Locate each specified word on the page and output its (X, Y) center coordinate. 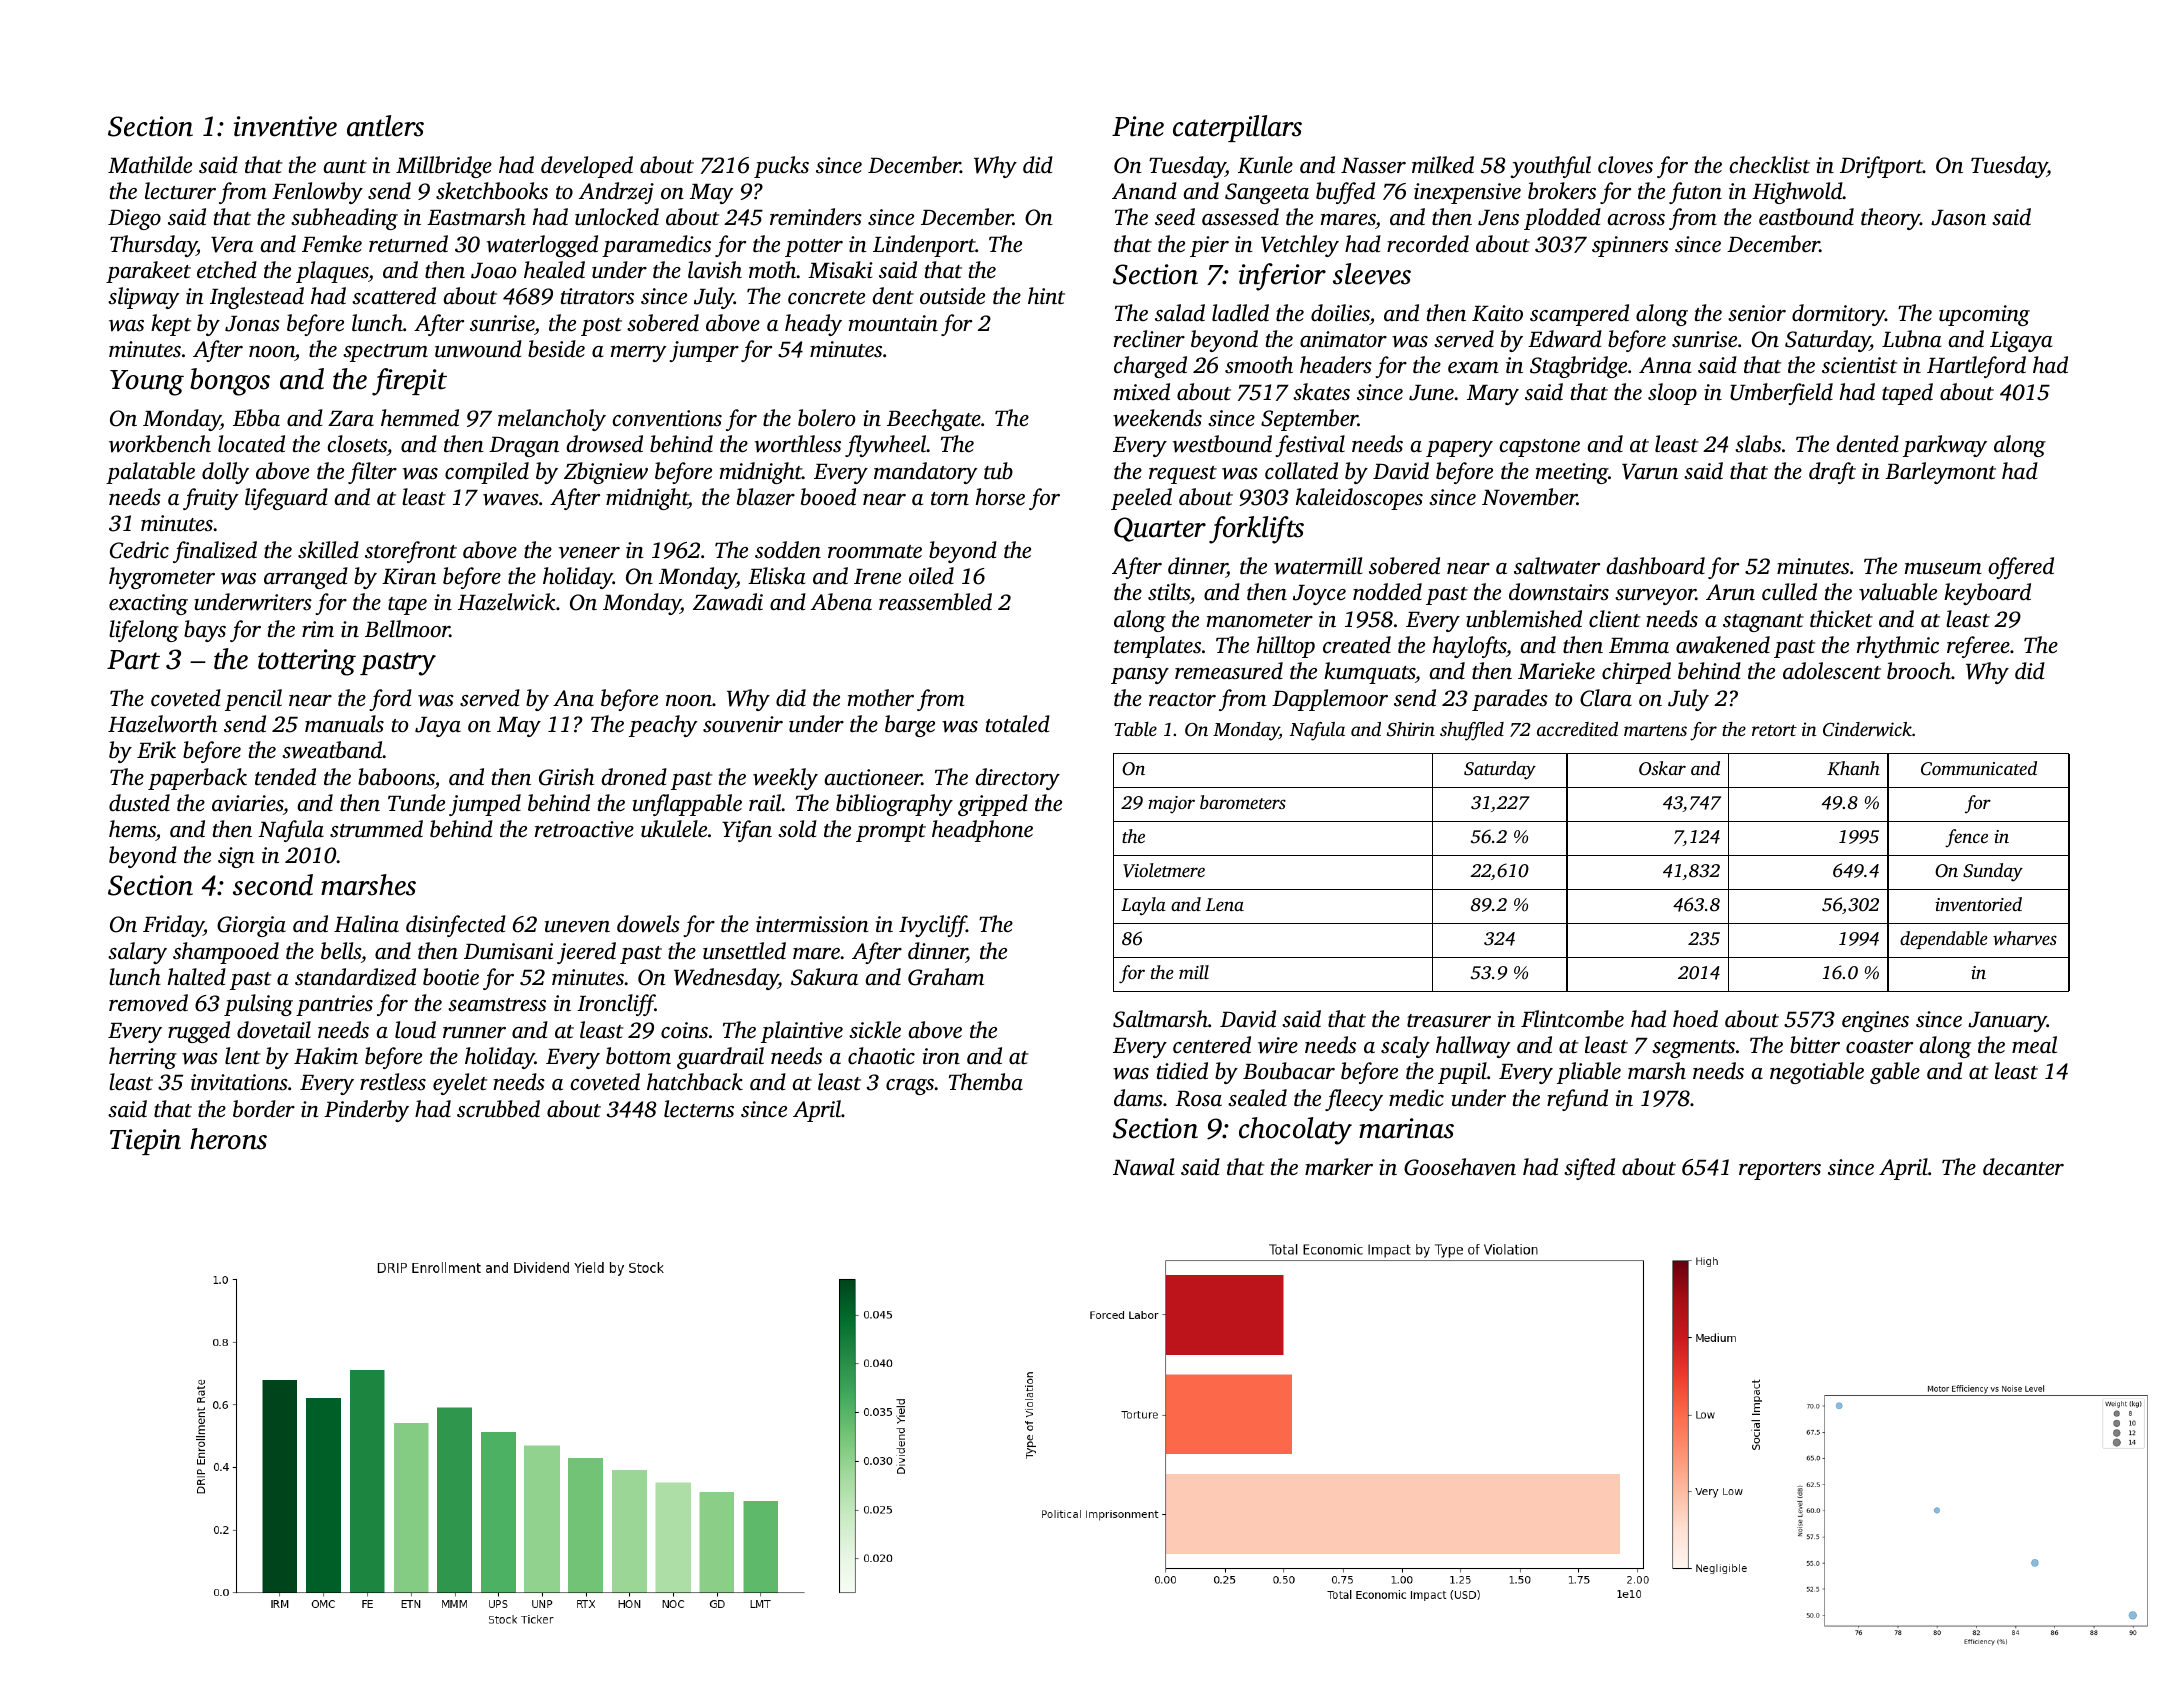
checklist (1770, 165)
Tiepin (145, 1142)
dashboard (1655, 566)
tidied (1182, 1070)
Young (147, 383)
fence (1966, 838)
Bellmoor (407, 629)
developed (587, 167)
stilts (1169, 593)
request (1183, 475)
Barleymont (1940, 473)
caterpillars (1237, 128)
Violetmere (1164, 870)
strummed (376, 829)
